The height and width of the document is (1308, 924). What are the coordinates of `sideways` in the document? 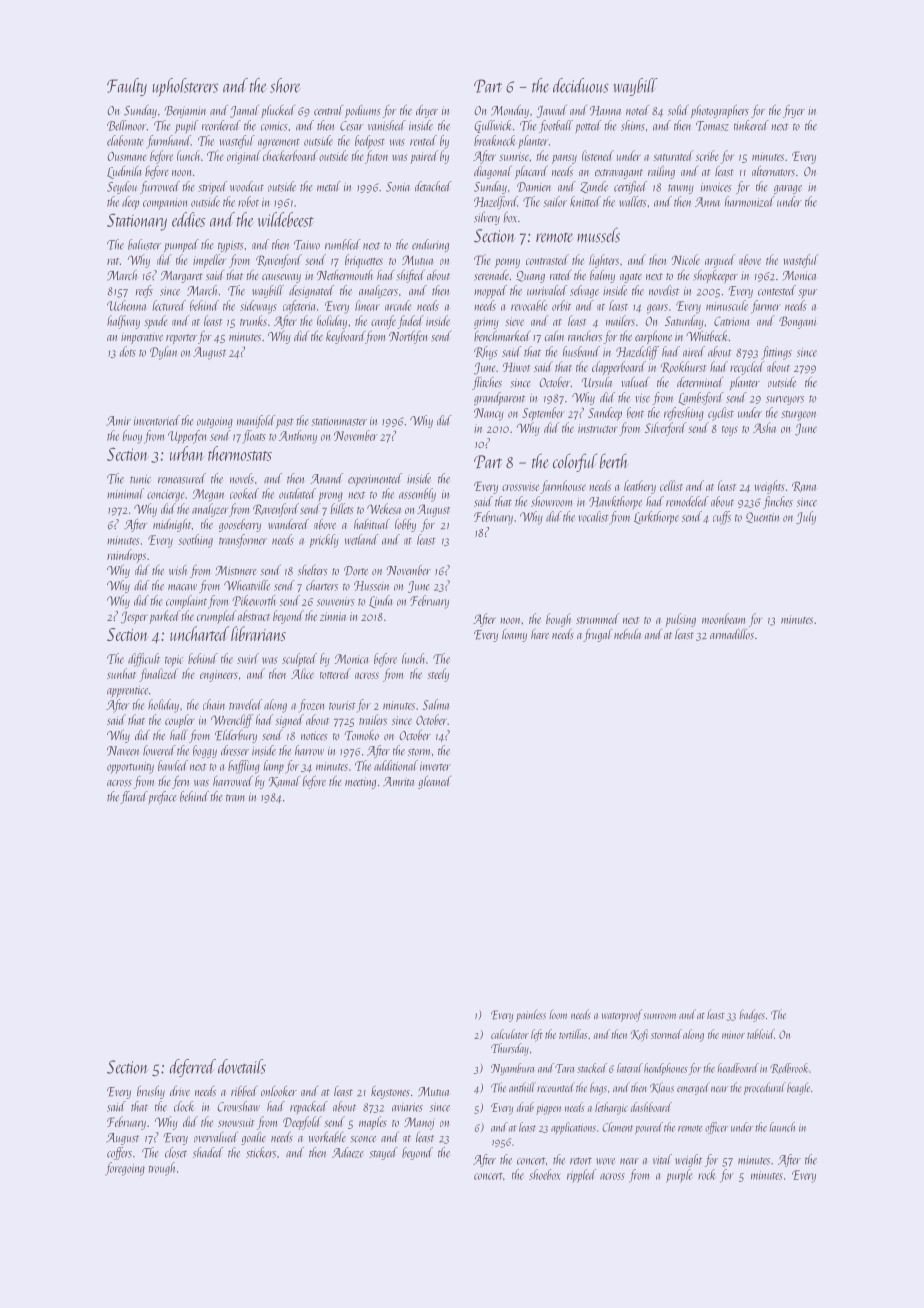 It's located at (258, 307).
